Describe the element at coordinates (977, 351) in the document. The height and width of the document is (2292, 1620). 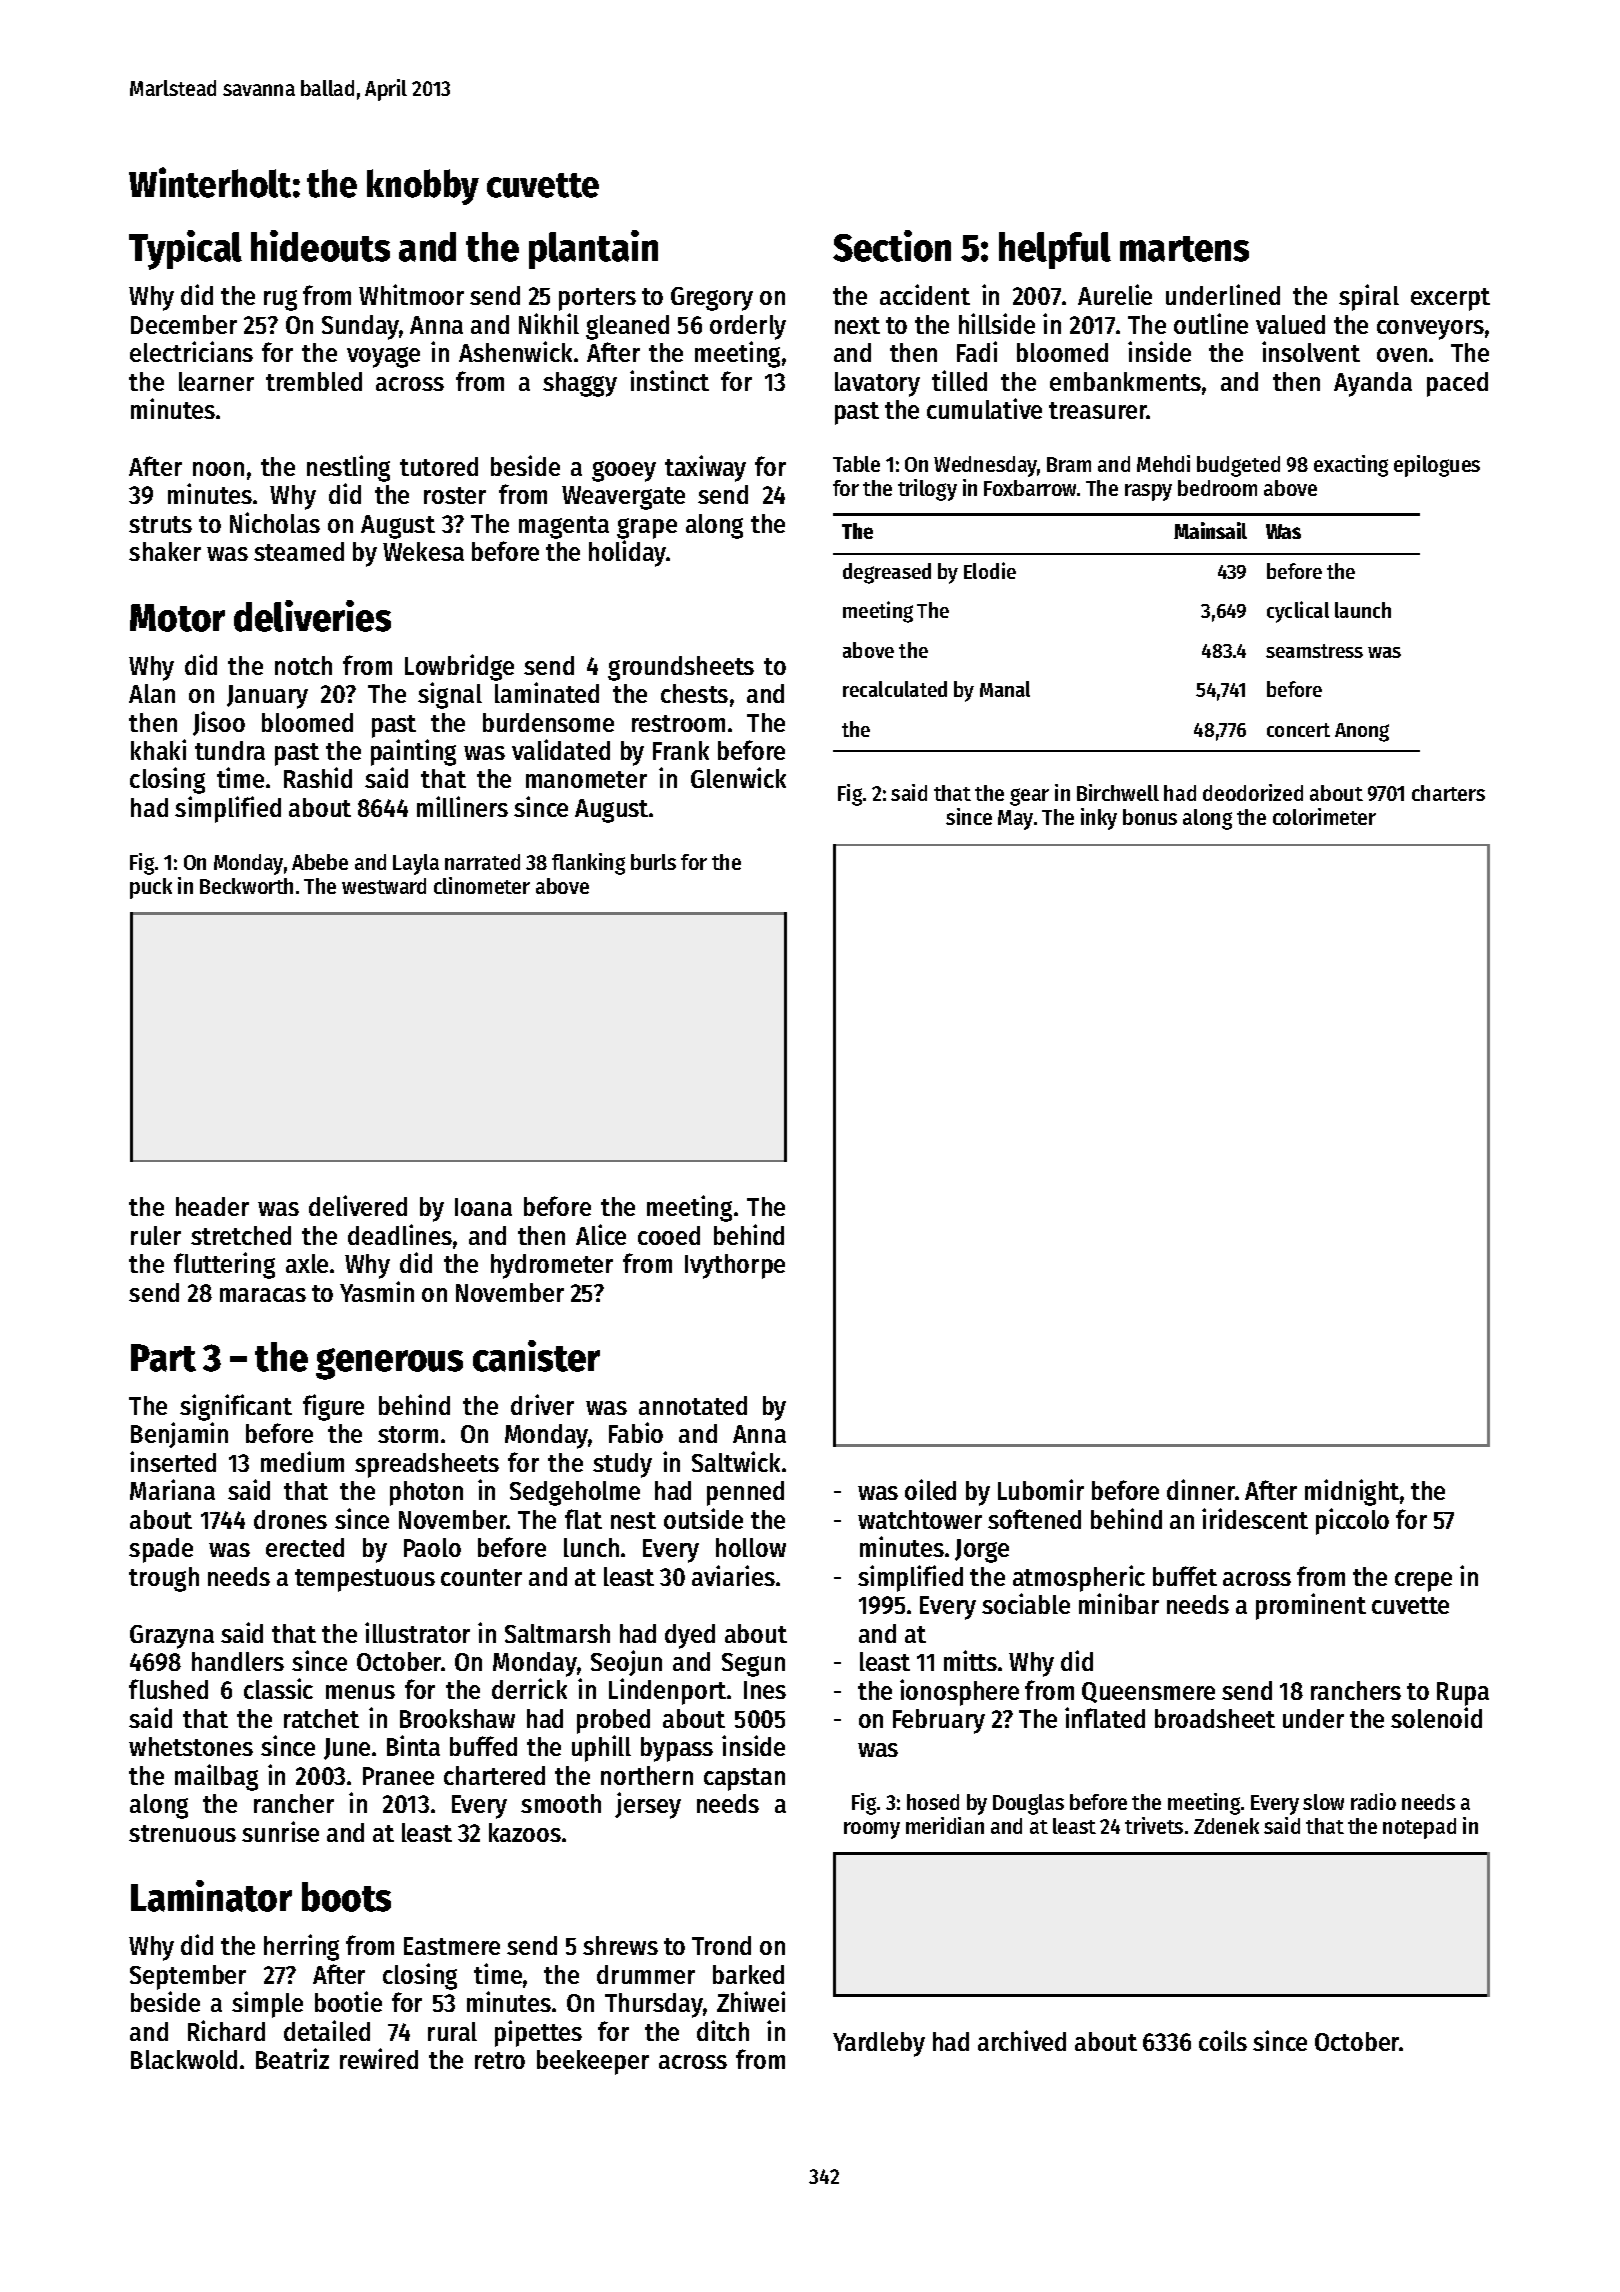
I see `Fadi` at that location.
